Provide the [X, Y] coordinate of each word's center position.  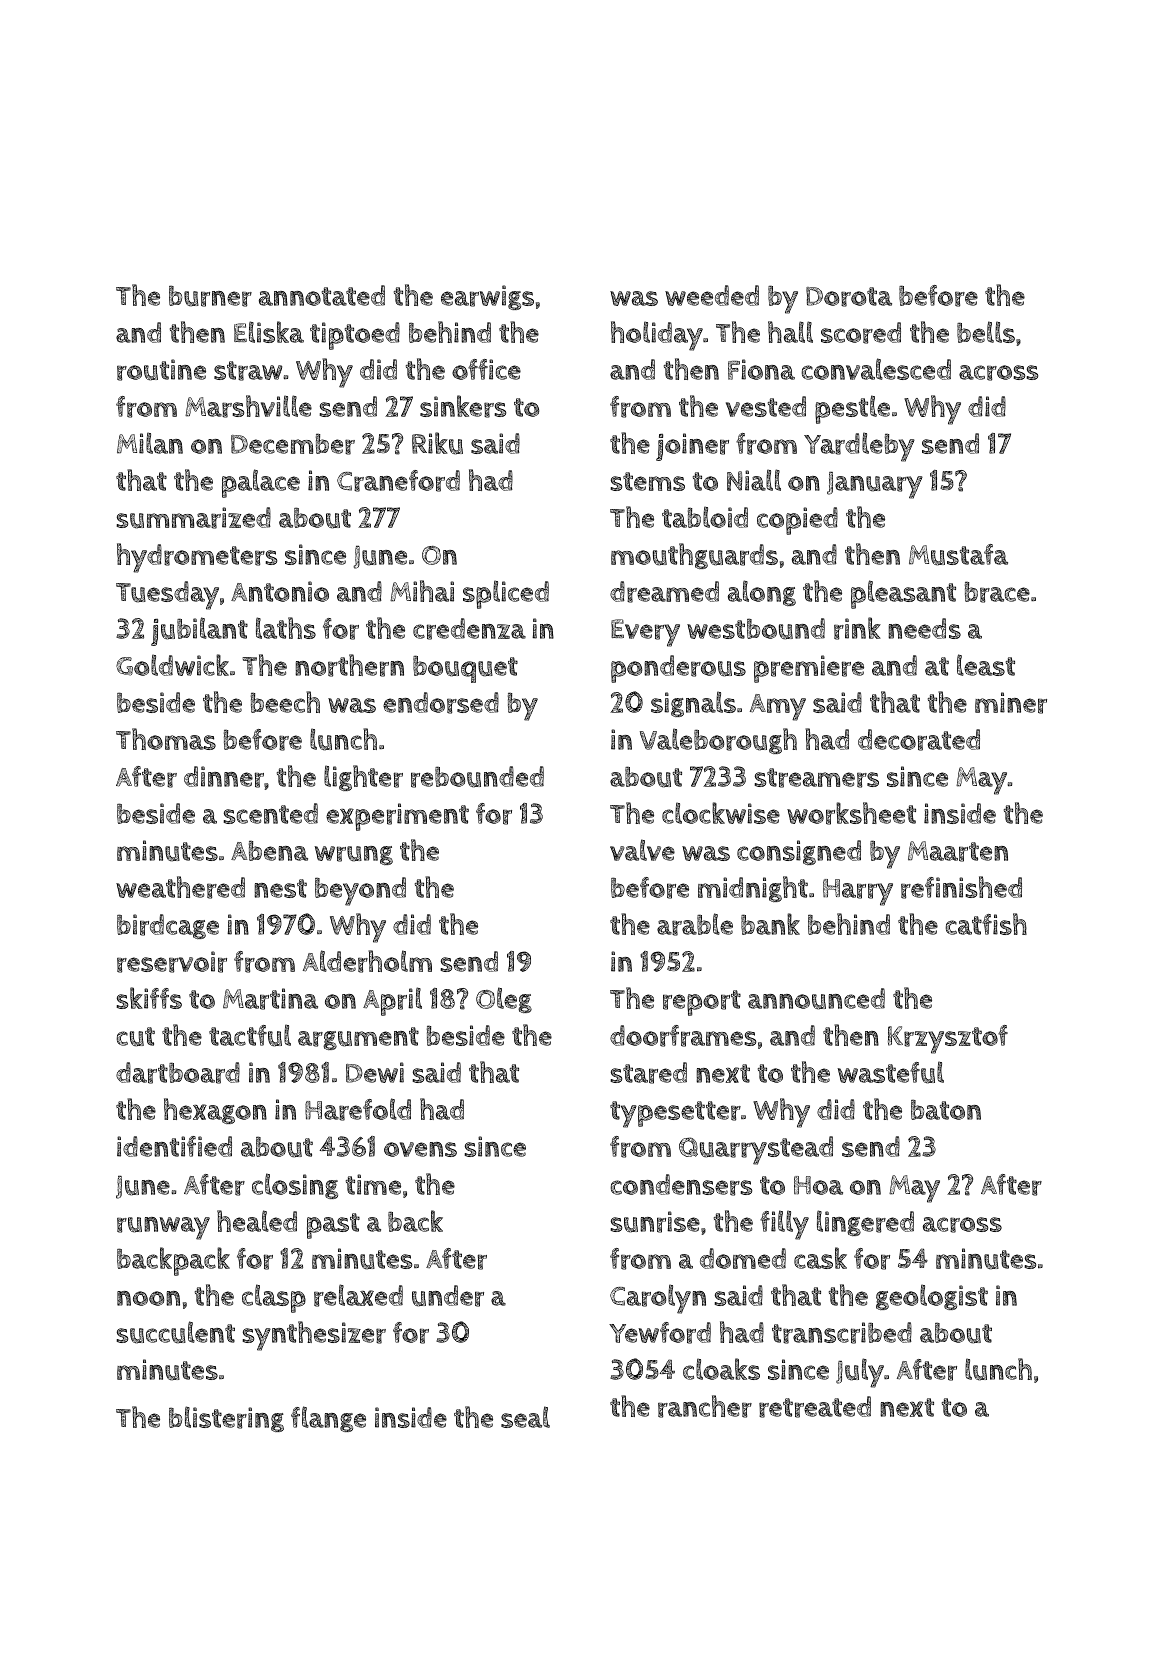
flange [328, 1419]
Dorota [849, 297]
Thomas [166, 739]
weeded [712, 295]
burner [210, 296]
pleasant [903, 594]
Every [645, 633]
